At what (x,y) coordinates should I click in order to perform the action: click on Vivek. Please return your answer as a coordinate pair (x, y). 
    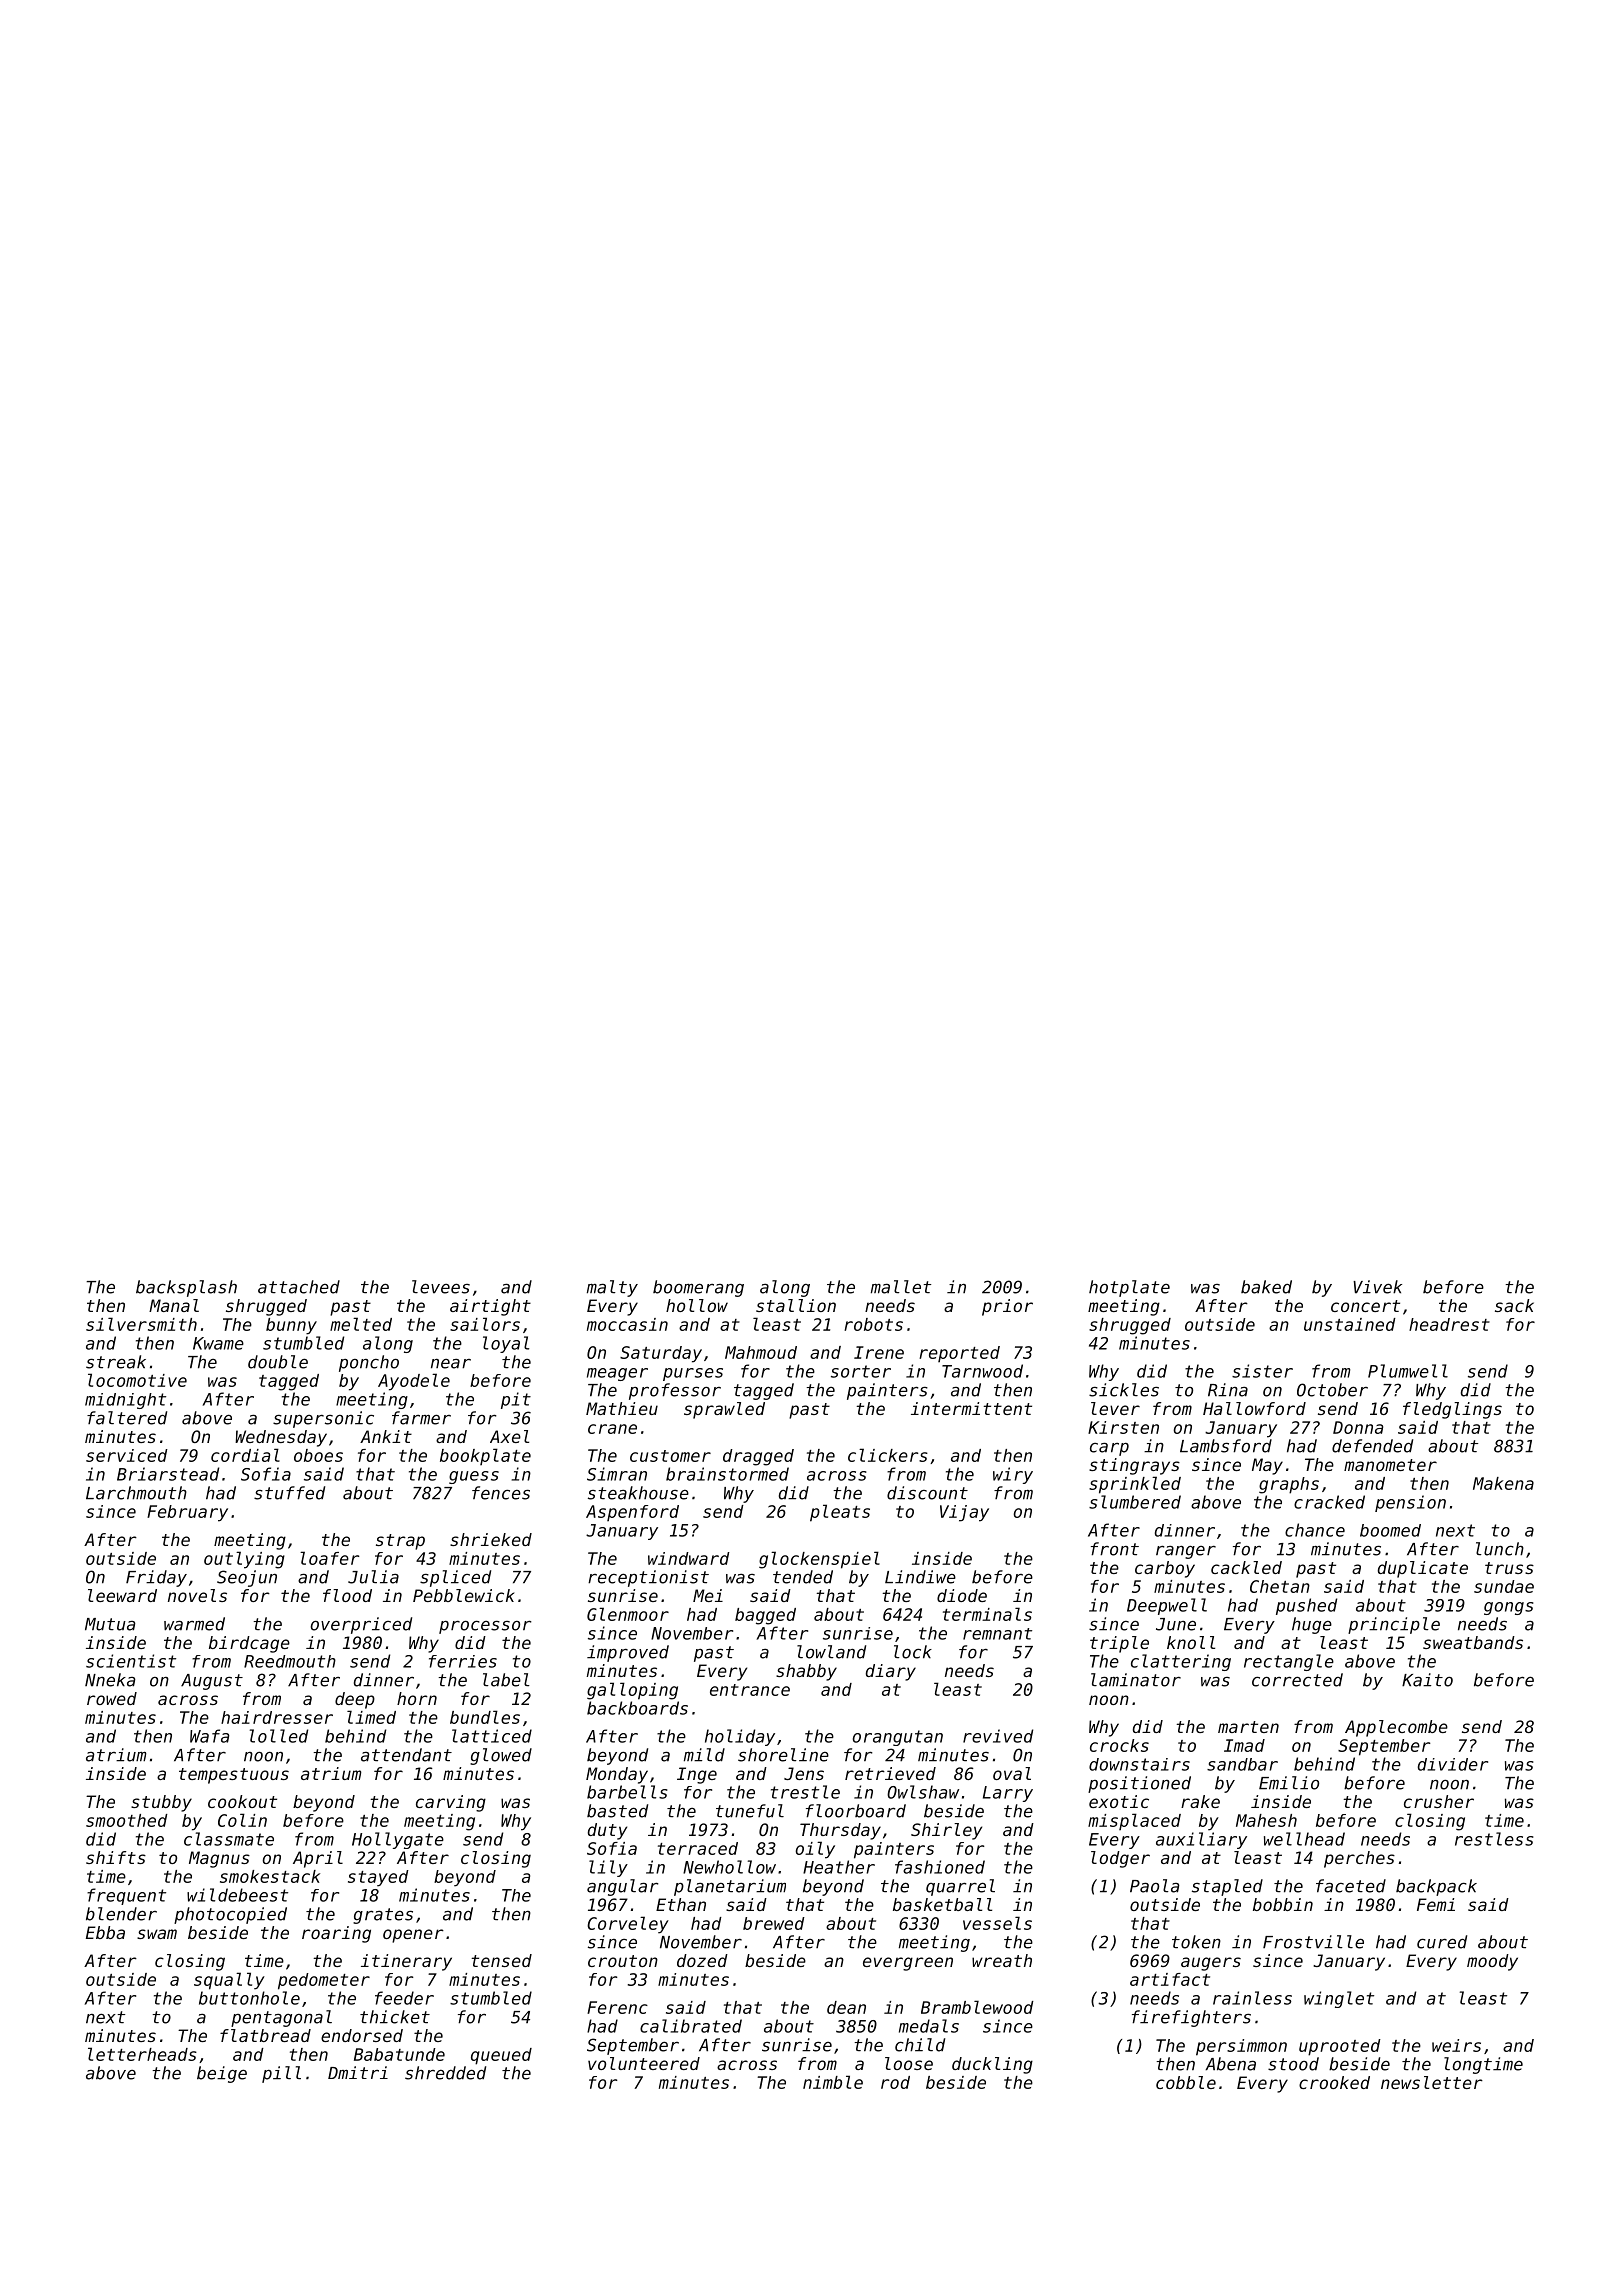
    Looking at the image, I should click on (1377, 1287).
